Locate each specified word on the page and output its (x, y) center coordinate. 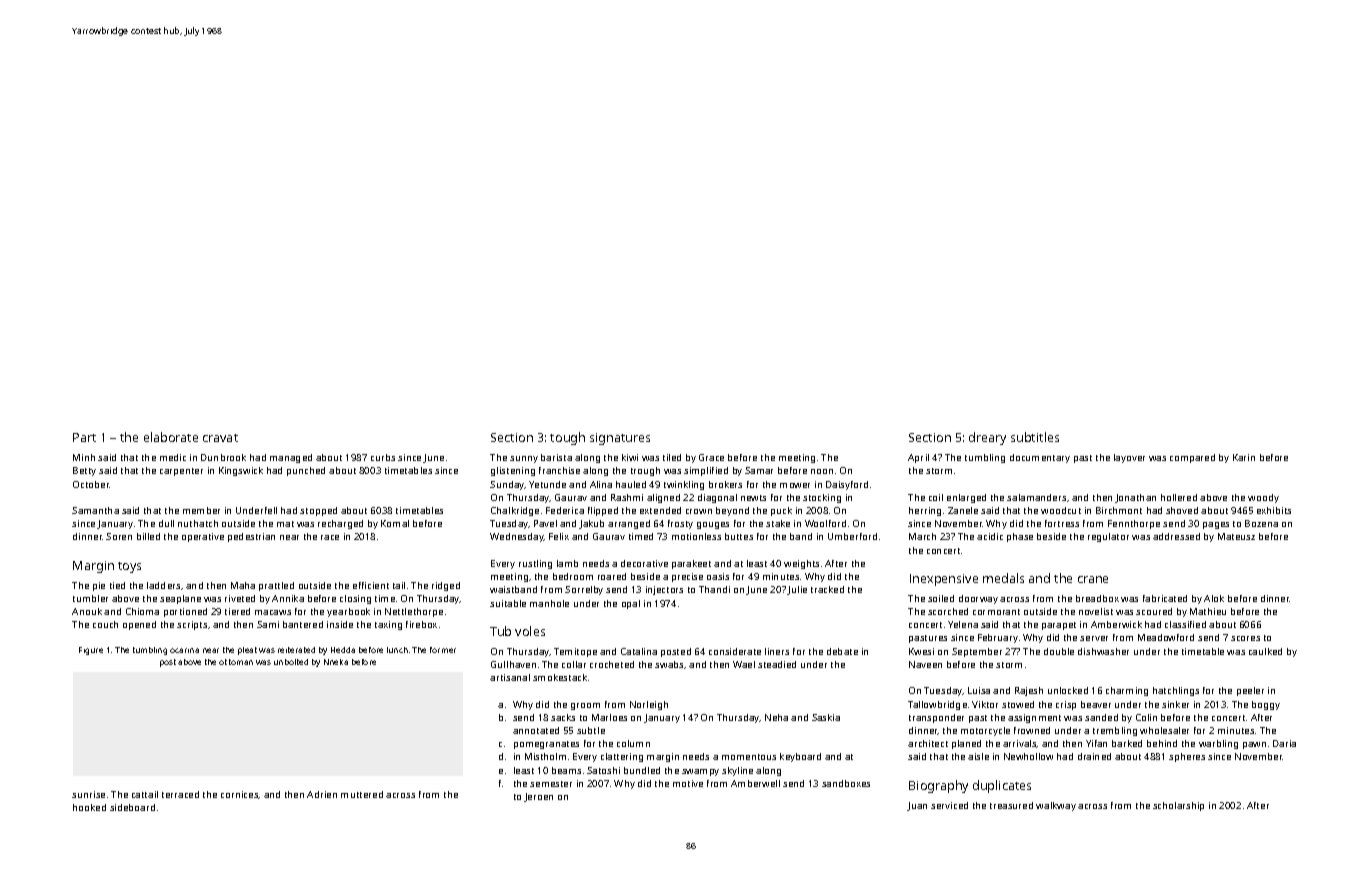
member (201, 510)
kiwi (630, 457)
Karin (1244, 457)
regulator (1108, 537)
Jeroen (538, 797)
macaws (273, 612)
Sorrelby (584, 590)
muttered (362, 794)
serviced (949, 805)
